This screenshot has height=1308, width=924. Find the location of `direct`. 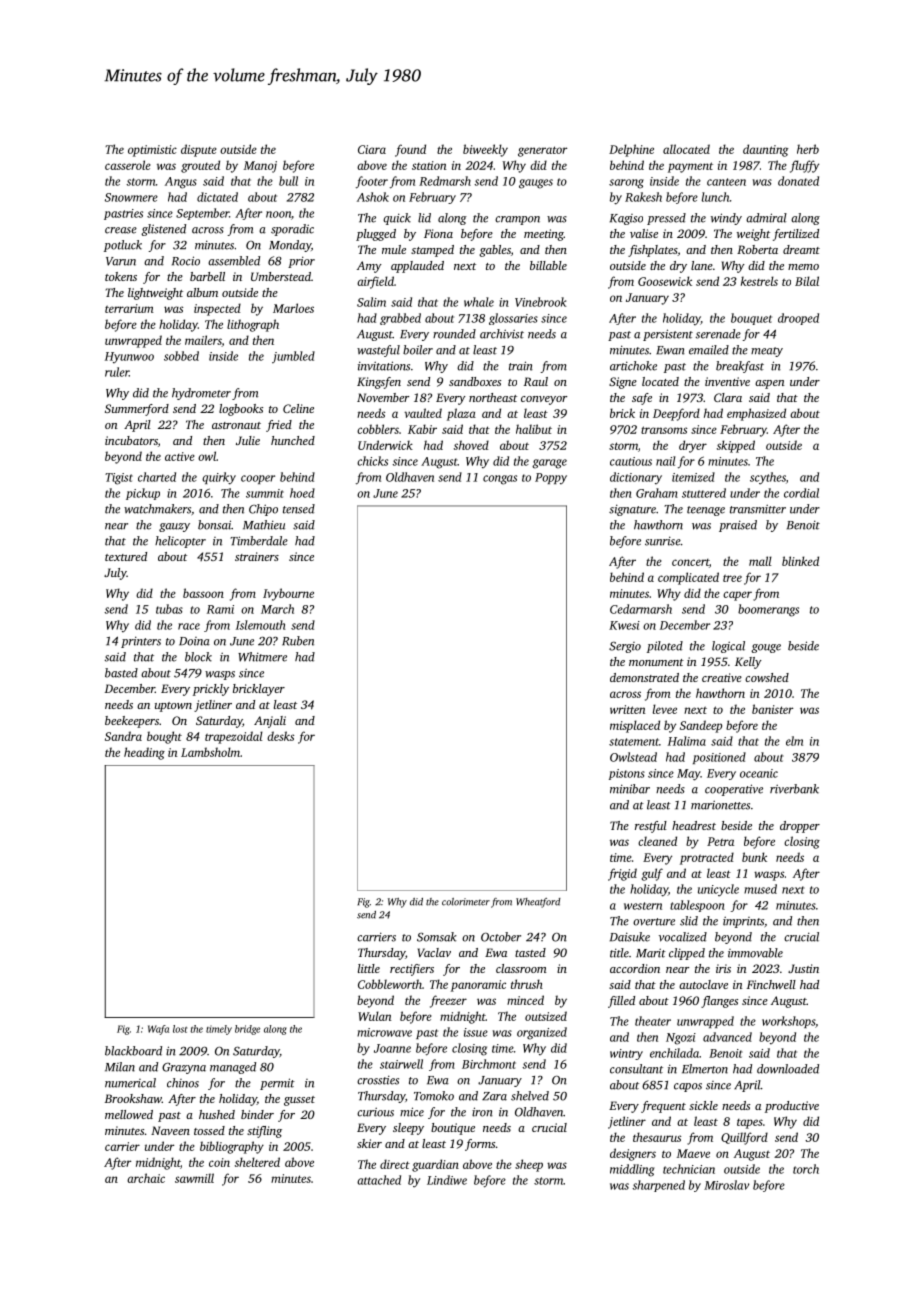

direct is located at coordinates (395, 1164).
